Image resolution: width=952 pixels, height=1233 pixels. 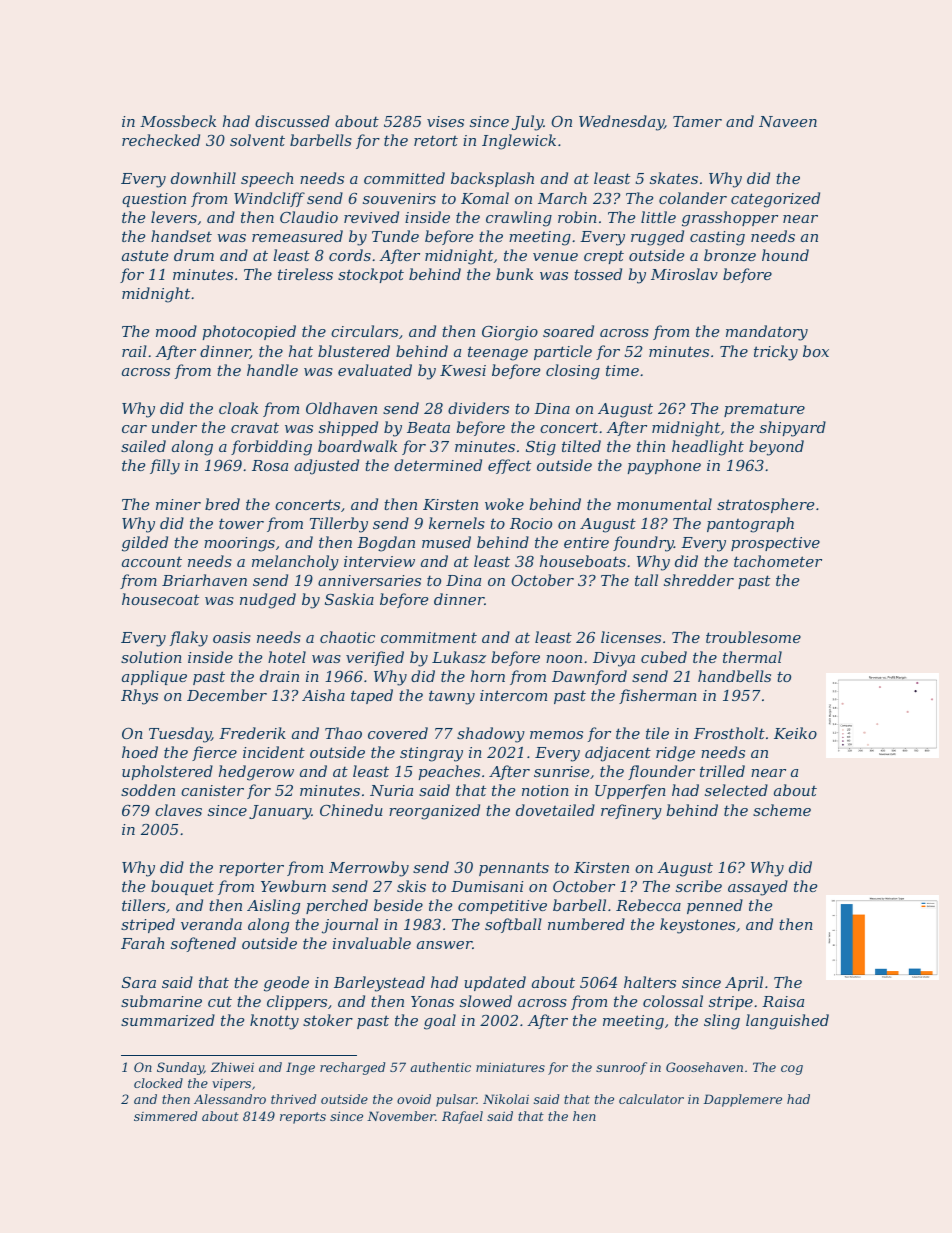 What do you see at coordinates (445, 121) in the screenshot?
I see `vises` at bounding box center [445, 121].
